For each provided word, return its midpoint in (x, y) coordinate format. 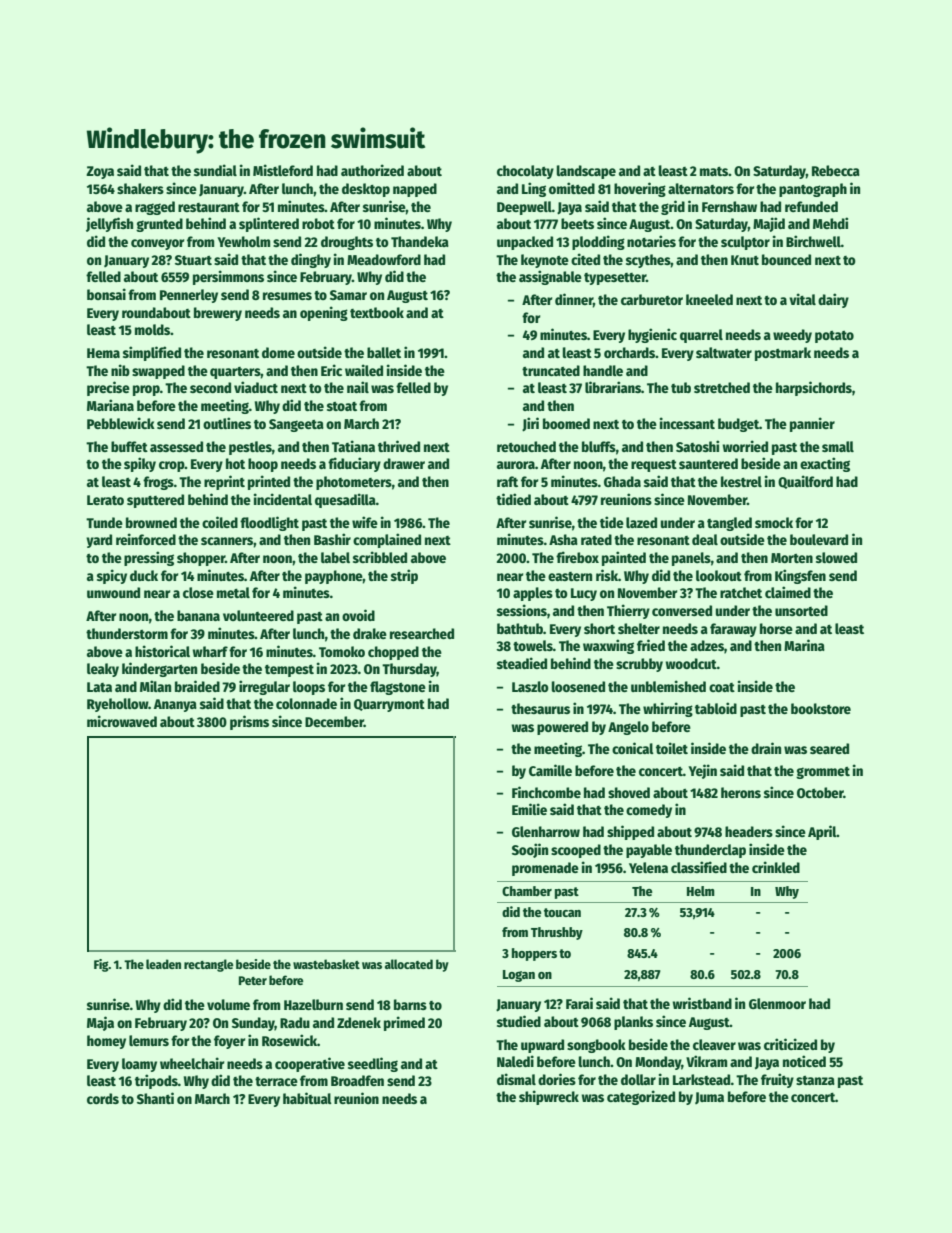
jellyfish (109, 224)
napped (415, 190)
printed (269, 482)
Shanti (155, 1098)
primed (404, 1023)
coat (722, 687)
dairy (833, 300)
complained (387, 540)
